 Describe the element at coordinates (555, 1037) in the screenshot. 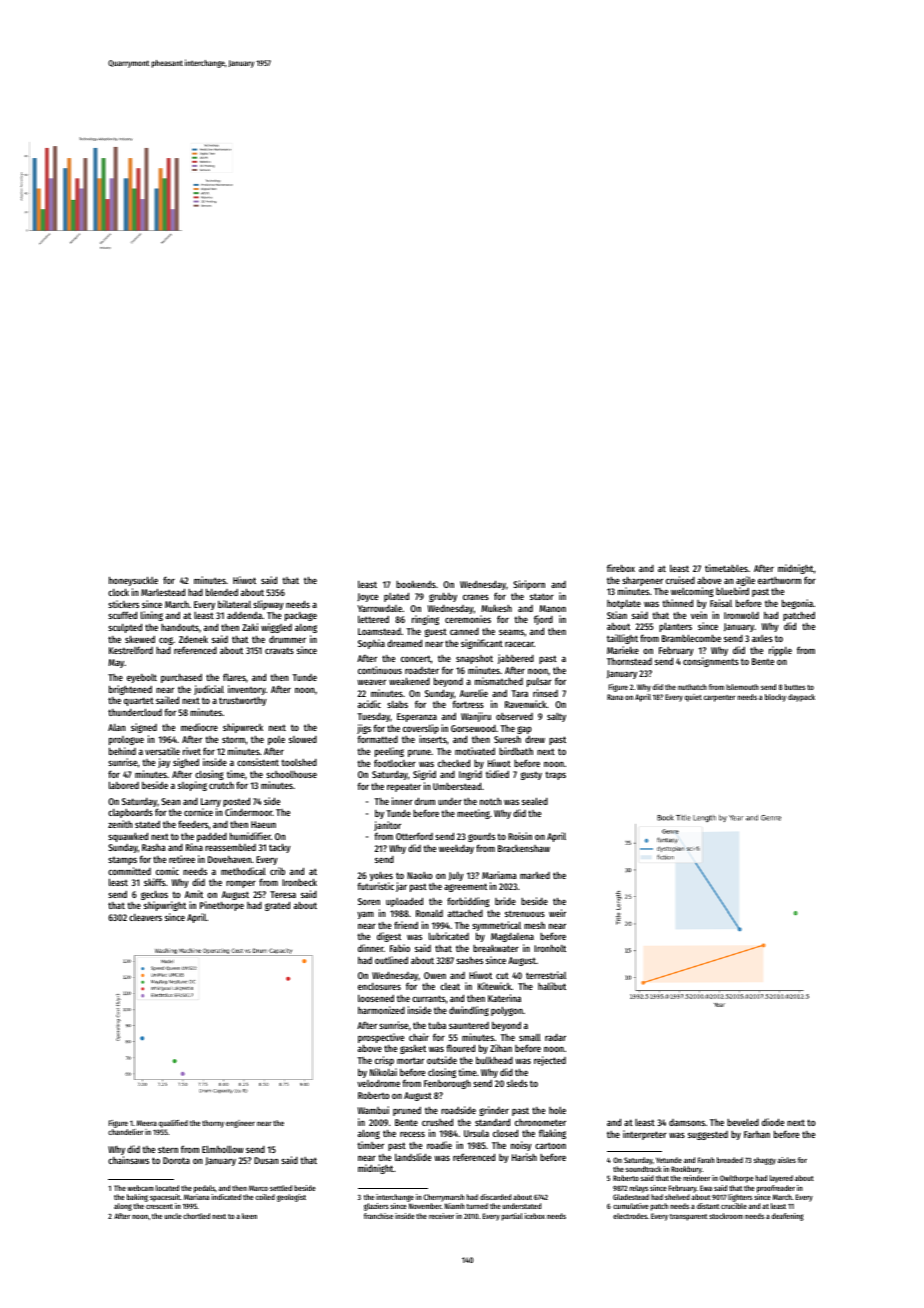

I see `radar` at that location.
